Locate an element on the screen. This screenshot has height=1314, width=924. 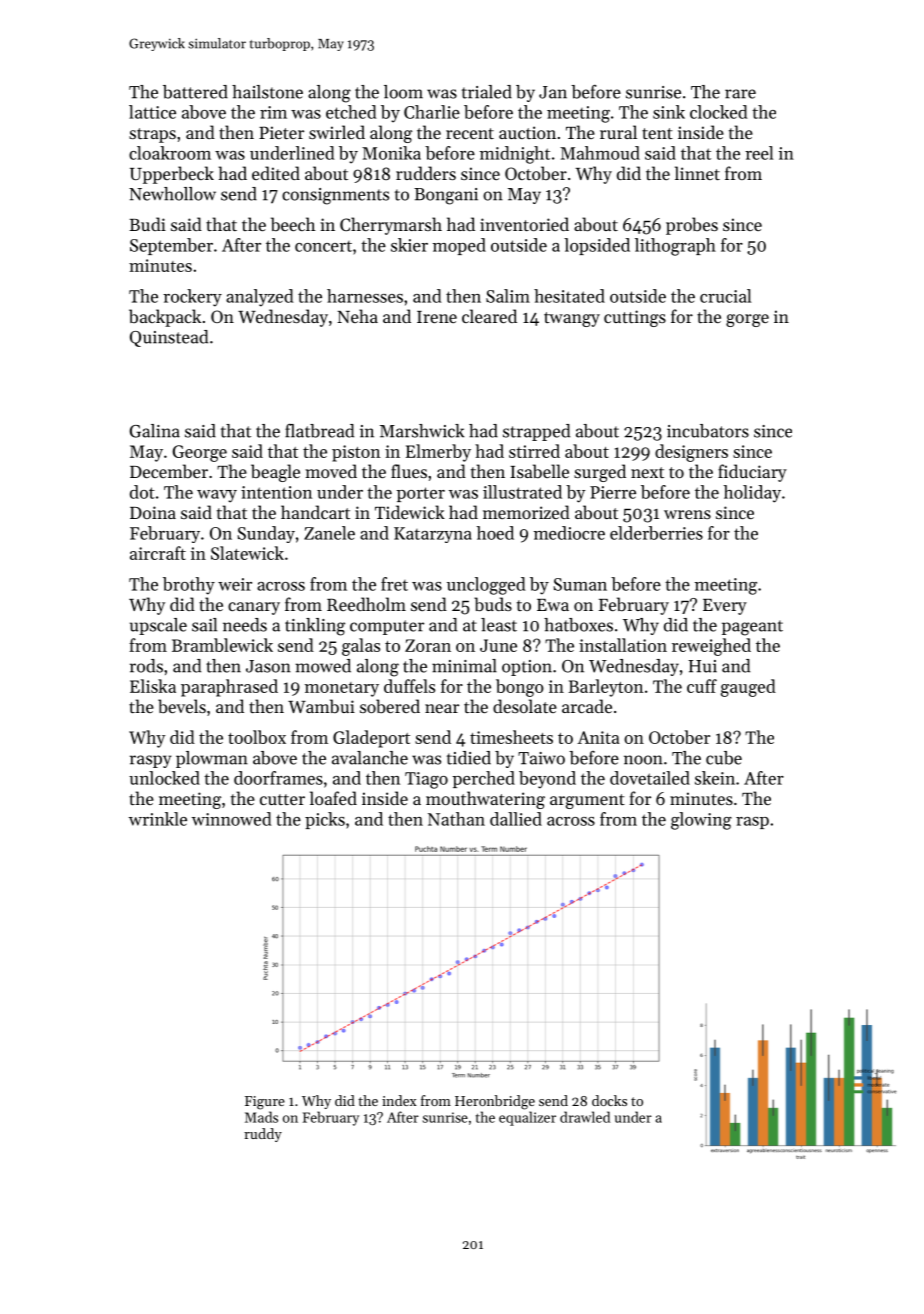
ruddy is located at coordinates (263, 1135).
